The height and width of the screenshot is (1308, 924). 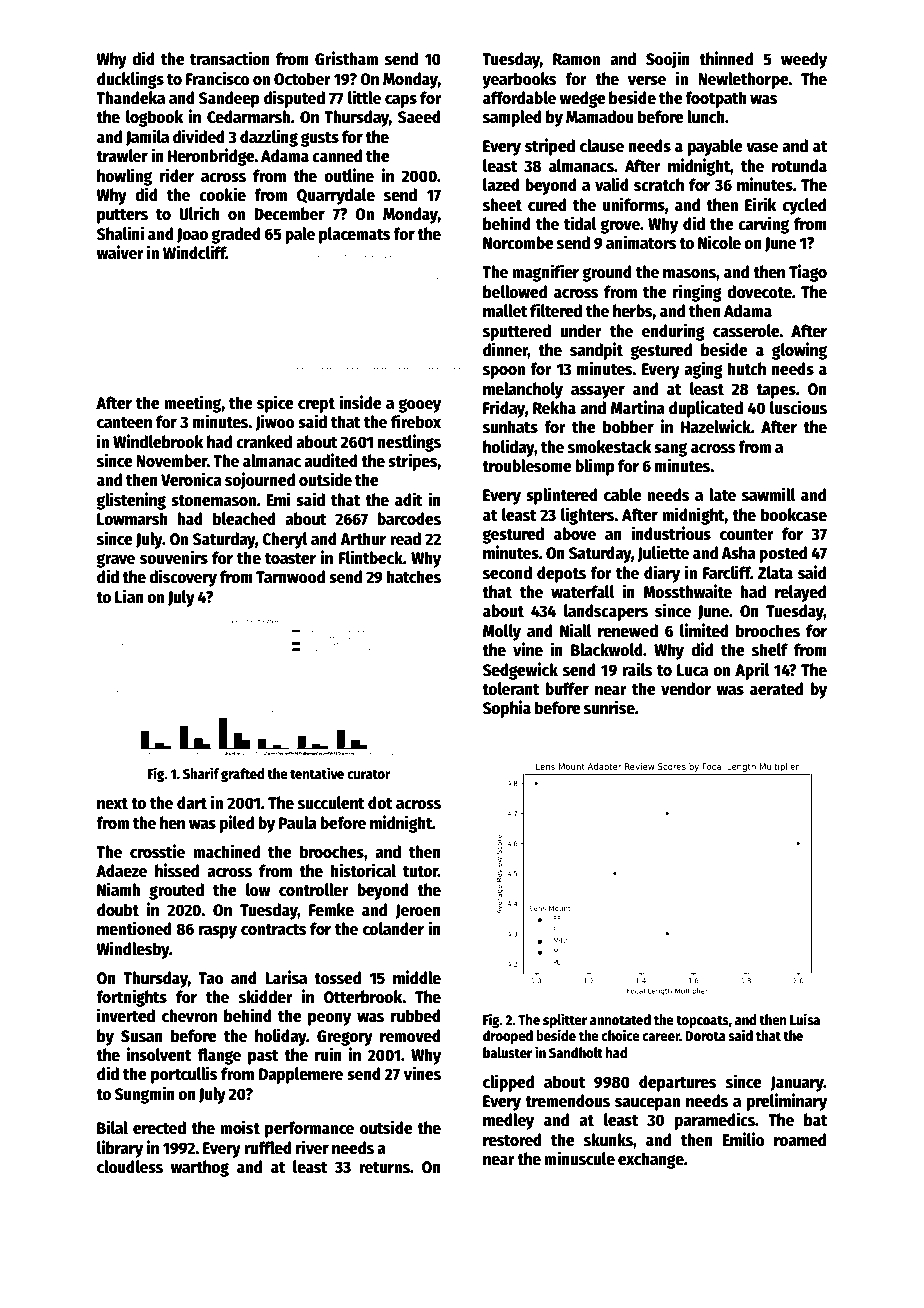 I want to click on Niamh, so click(x=118, y=889).
